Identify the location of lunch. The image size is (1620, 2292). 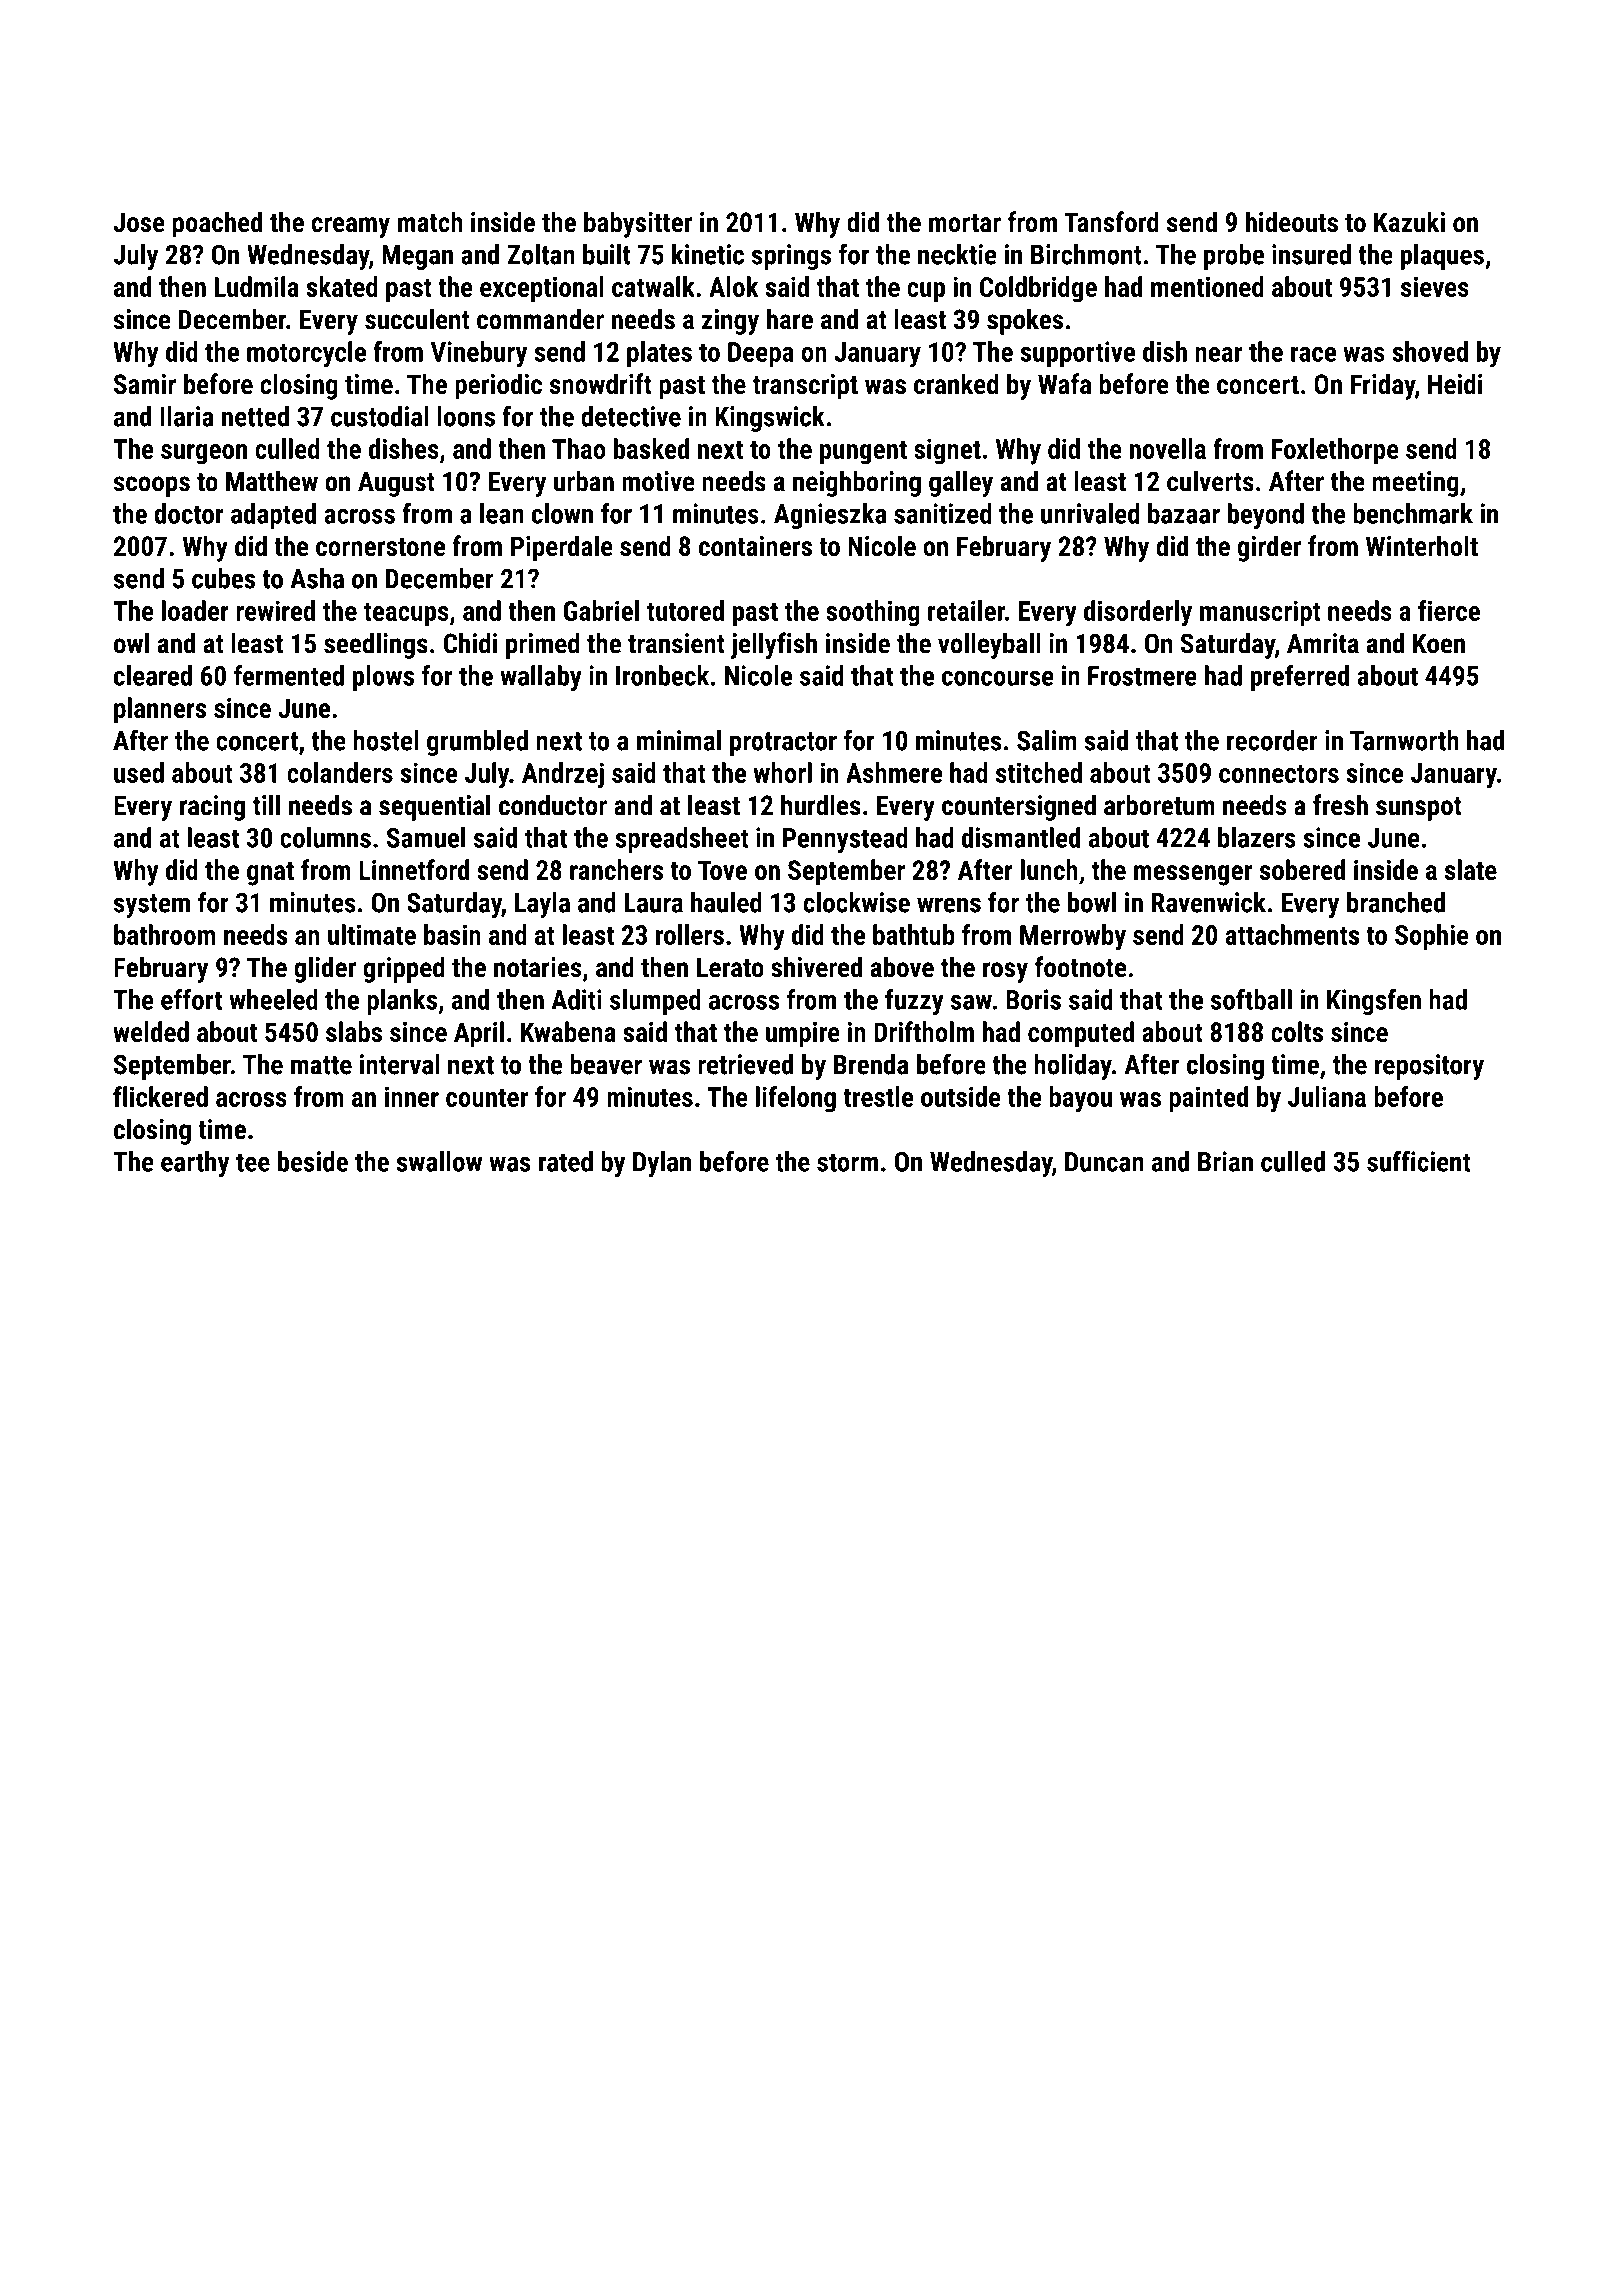
(1049, 869).
